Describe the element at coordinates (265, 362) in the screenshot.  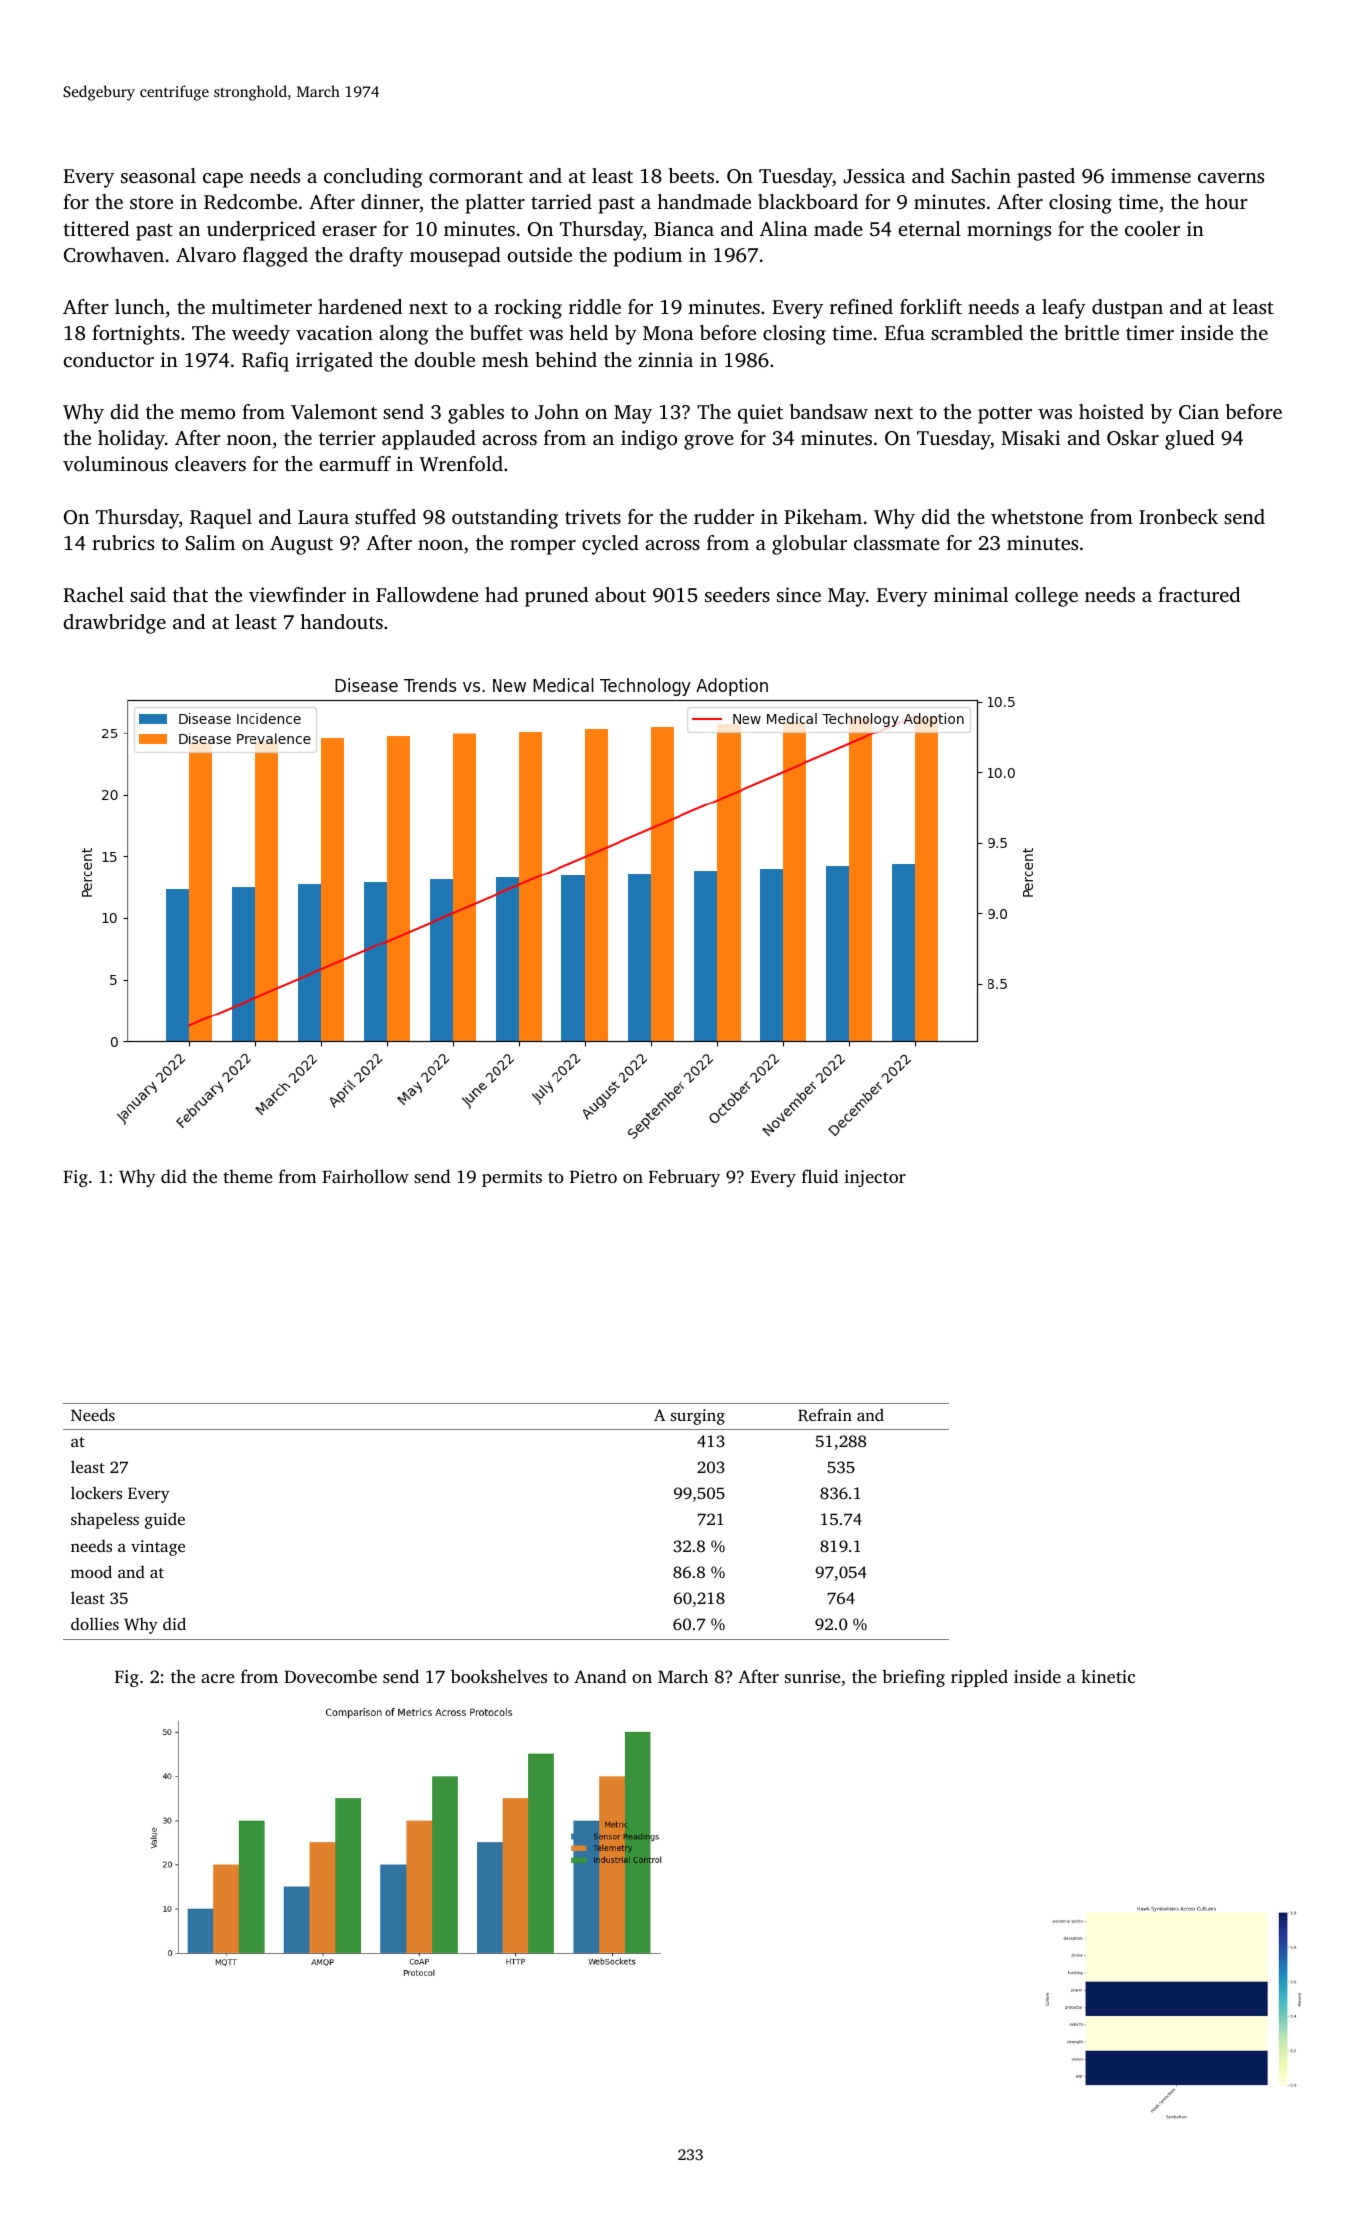
I see `Rafiq` at that location.
